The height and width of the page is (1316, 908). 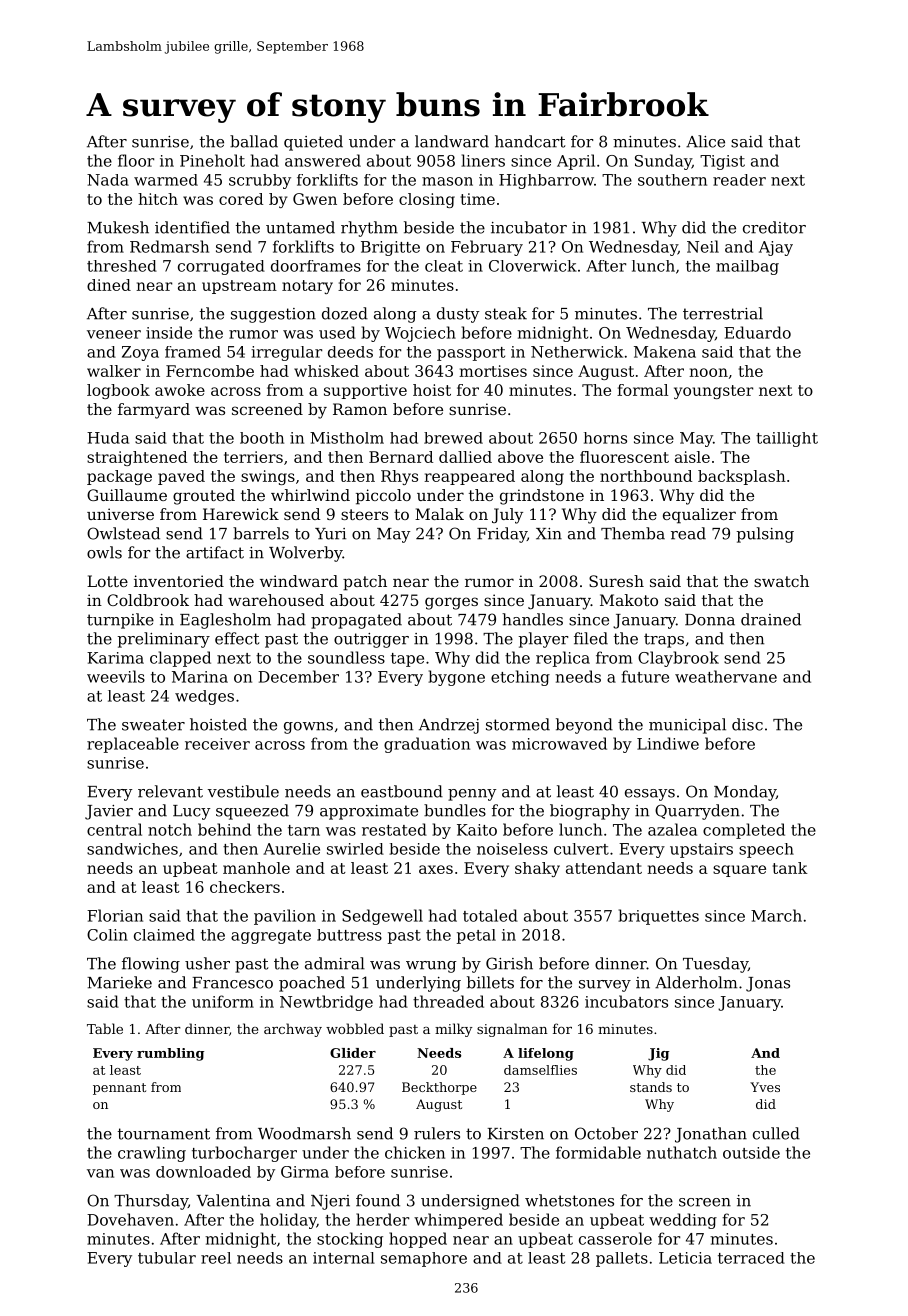 I want to click on tape, so click(x=407, y=660).
